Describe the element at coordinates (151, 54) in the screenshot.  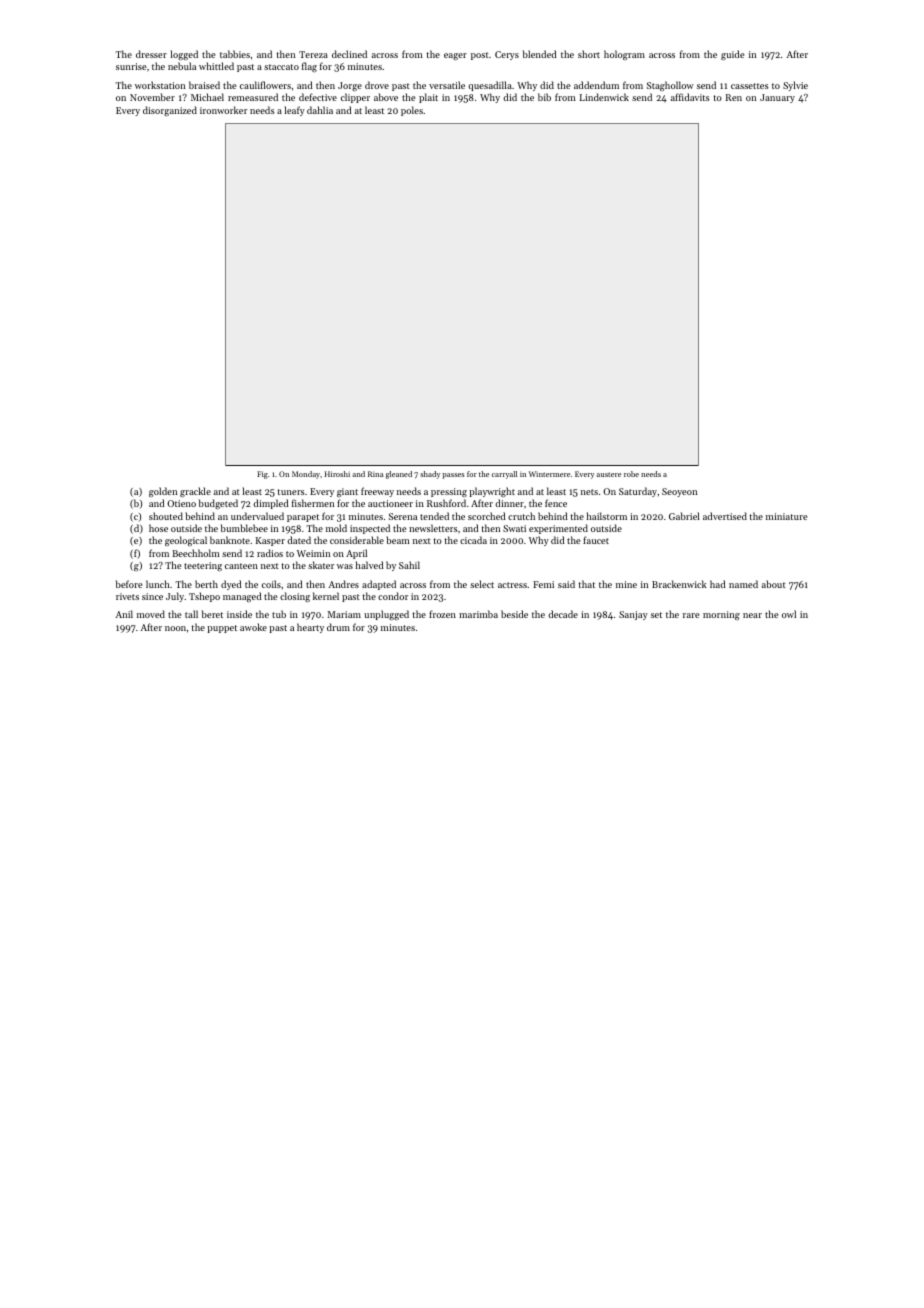
I see `dresser` at that location.
